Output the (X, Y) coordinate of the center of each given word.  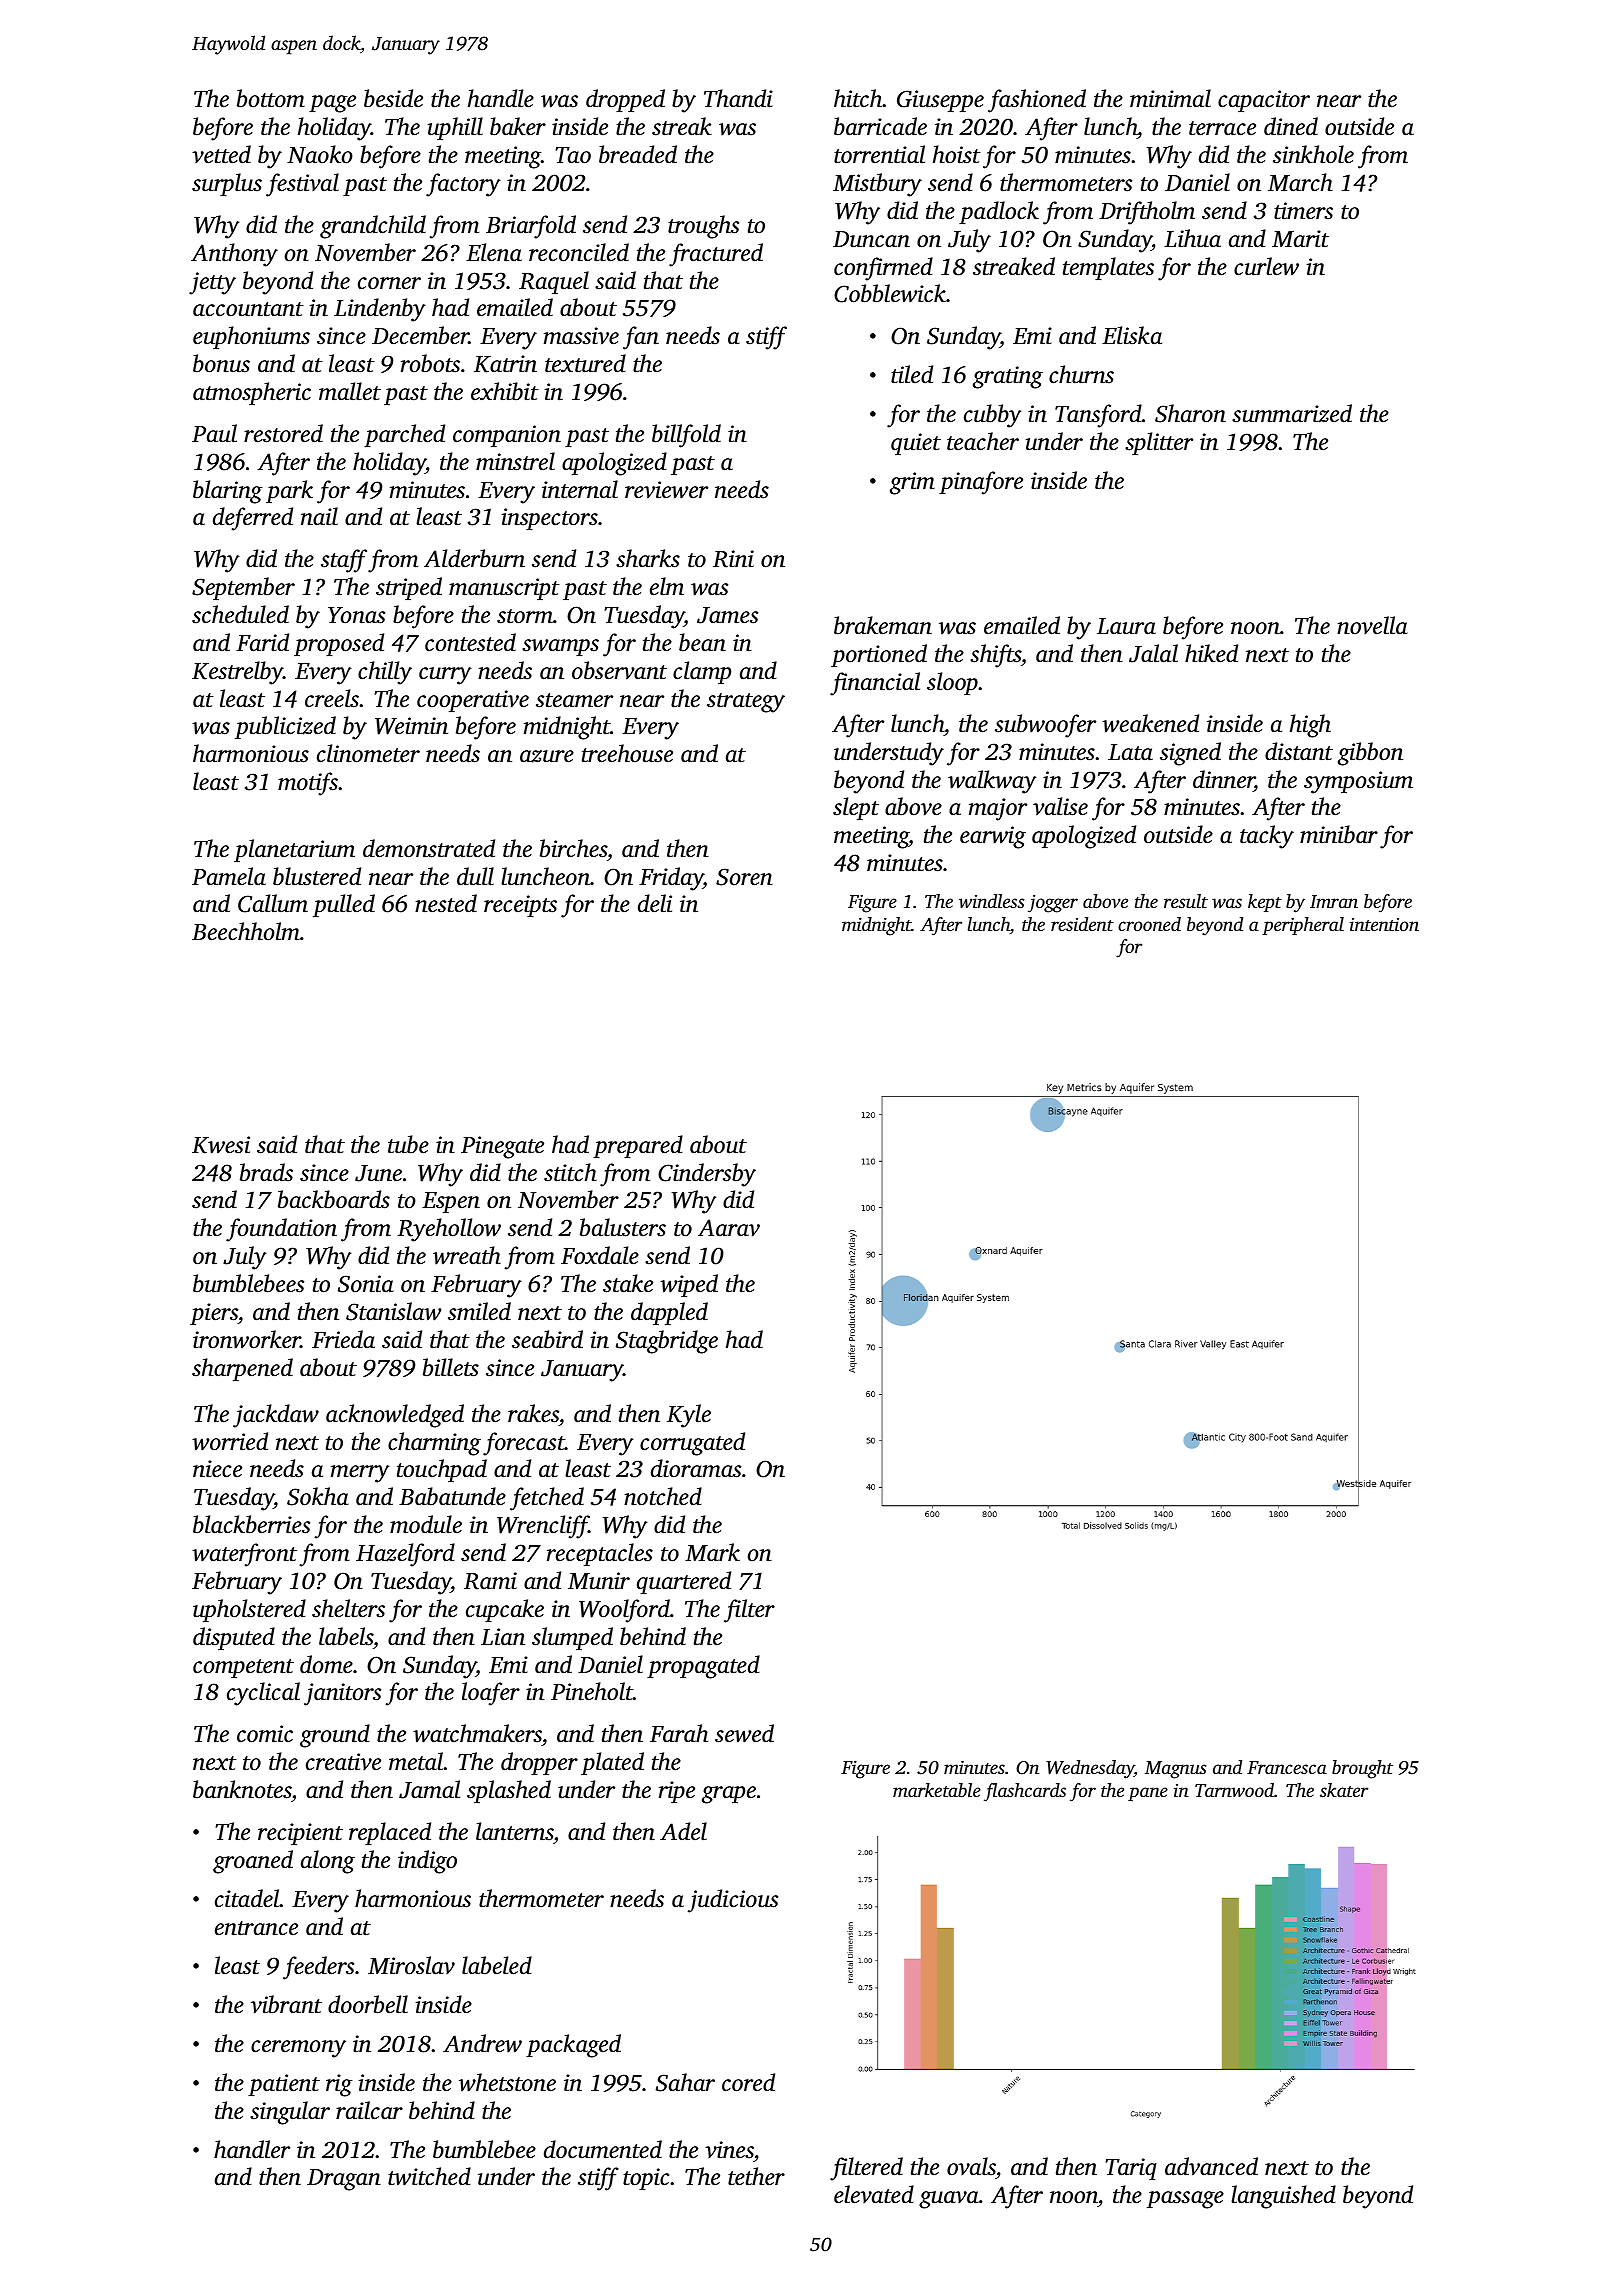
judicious (733, 1901)
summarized (1292, 413)
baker (518, 126)
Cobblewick (890, 293)
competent (243, 1668)
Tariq (1131, 2169)
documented (603, 2149)
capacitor (1264, 101)
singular (290, 2113)
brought (1362, 1769)
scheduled (240, 614)
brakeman (883, 625)
